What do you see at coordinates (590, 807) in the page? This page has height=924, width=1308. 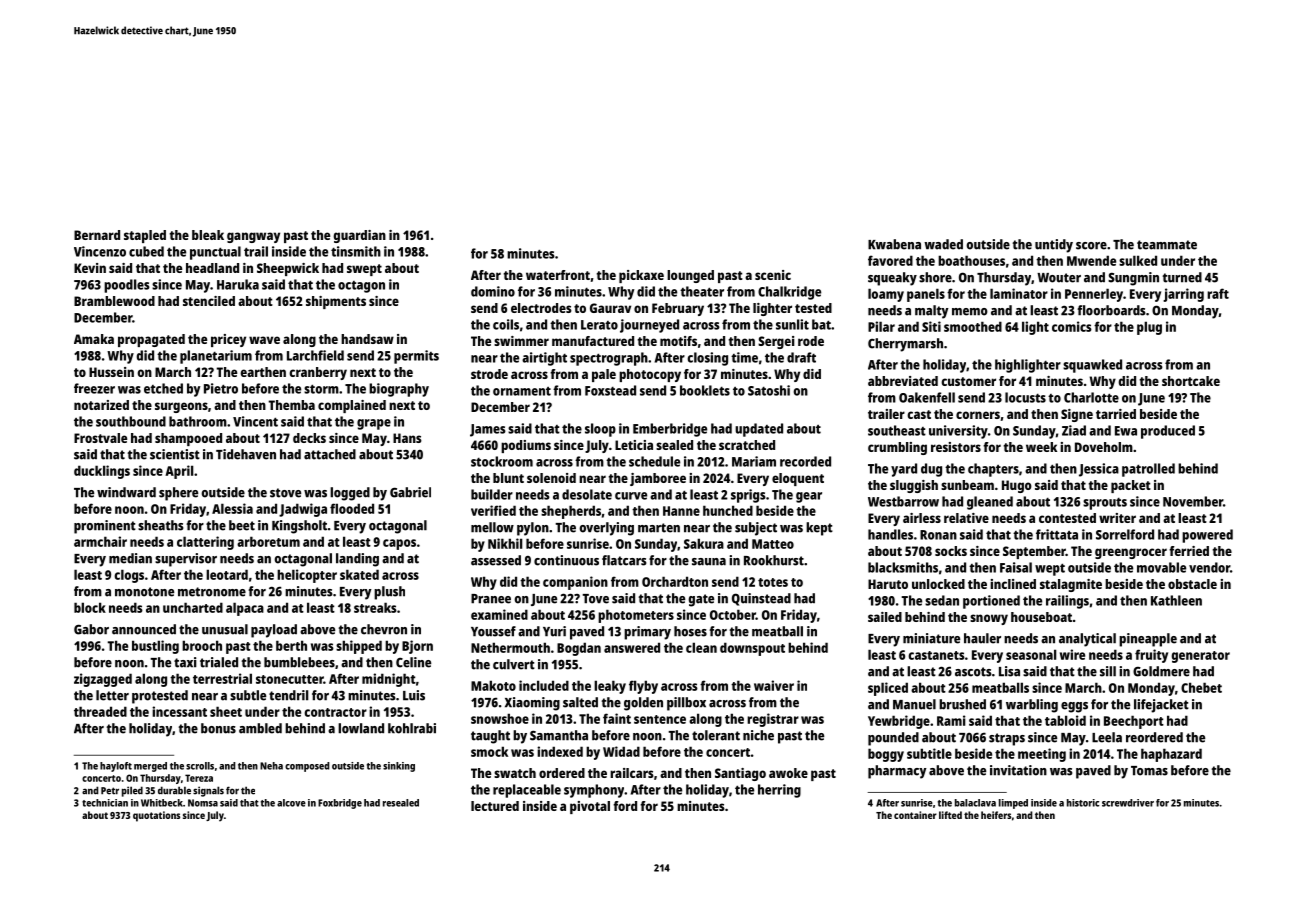 I see `pivotal` at bounding box center [590, 807].
